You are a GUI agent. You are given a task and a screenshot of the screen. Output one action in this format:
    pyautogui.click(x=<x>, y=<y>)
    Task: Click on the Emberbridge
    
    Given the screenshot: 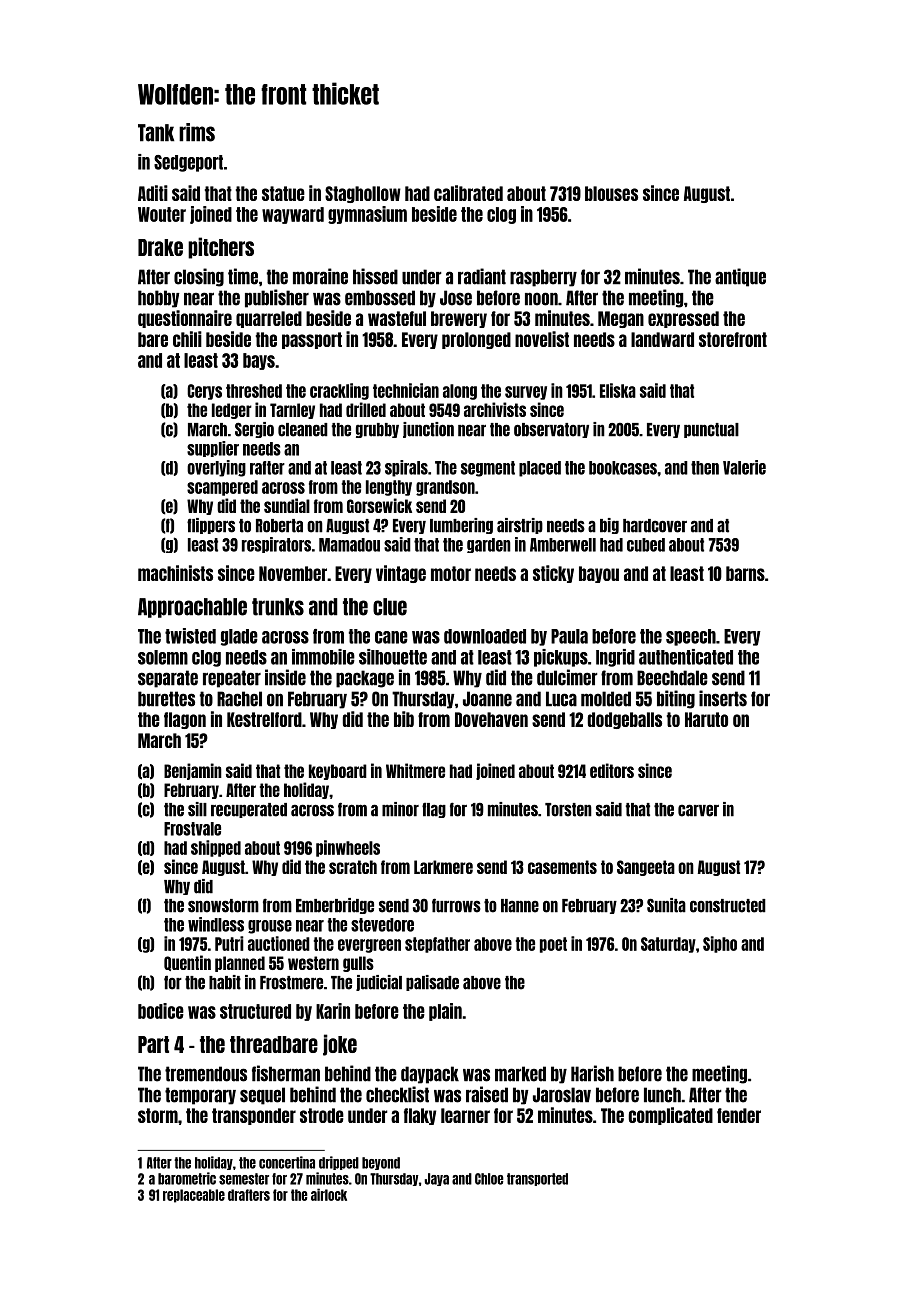 What is the action you would take?
    pyautogui.click(x=335, y=906)
